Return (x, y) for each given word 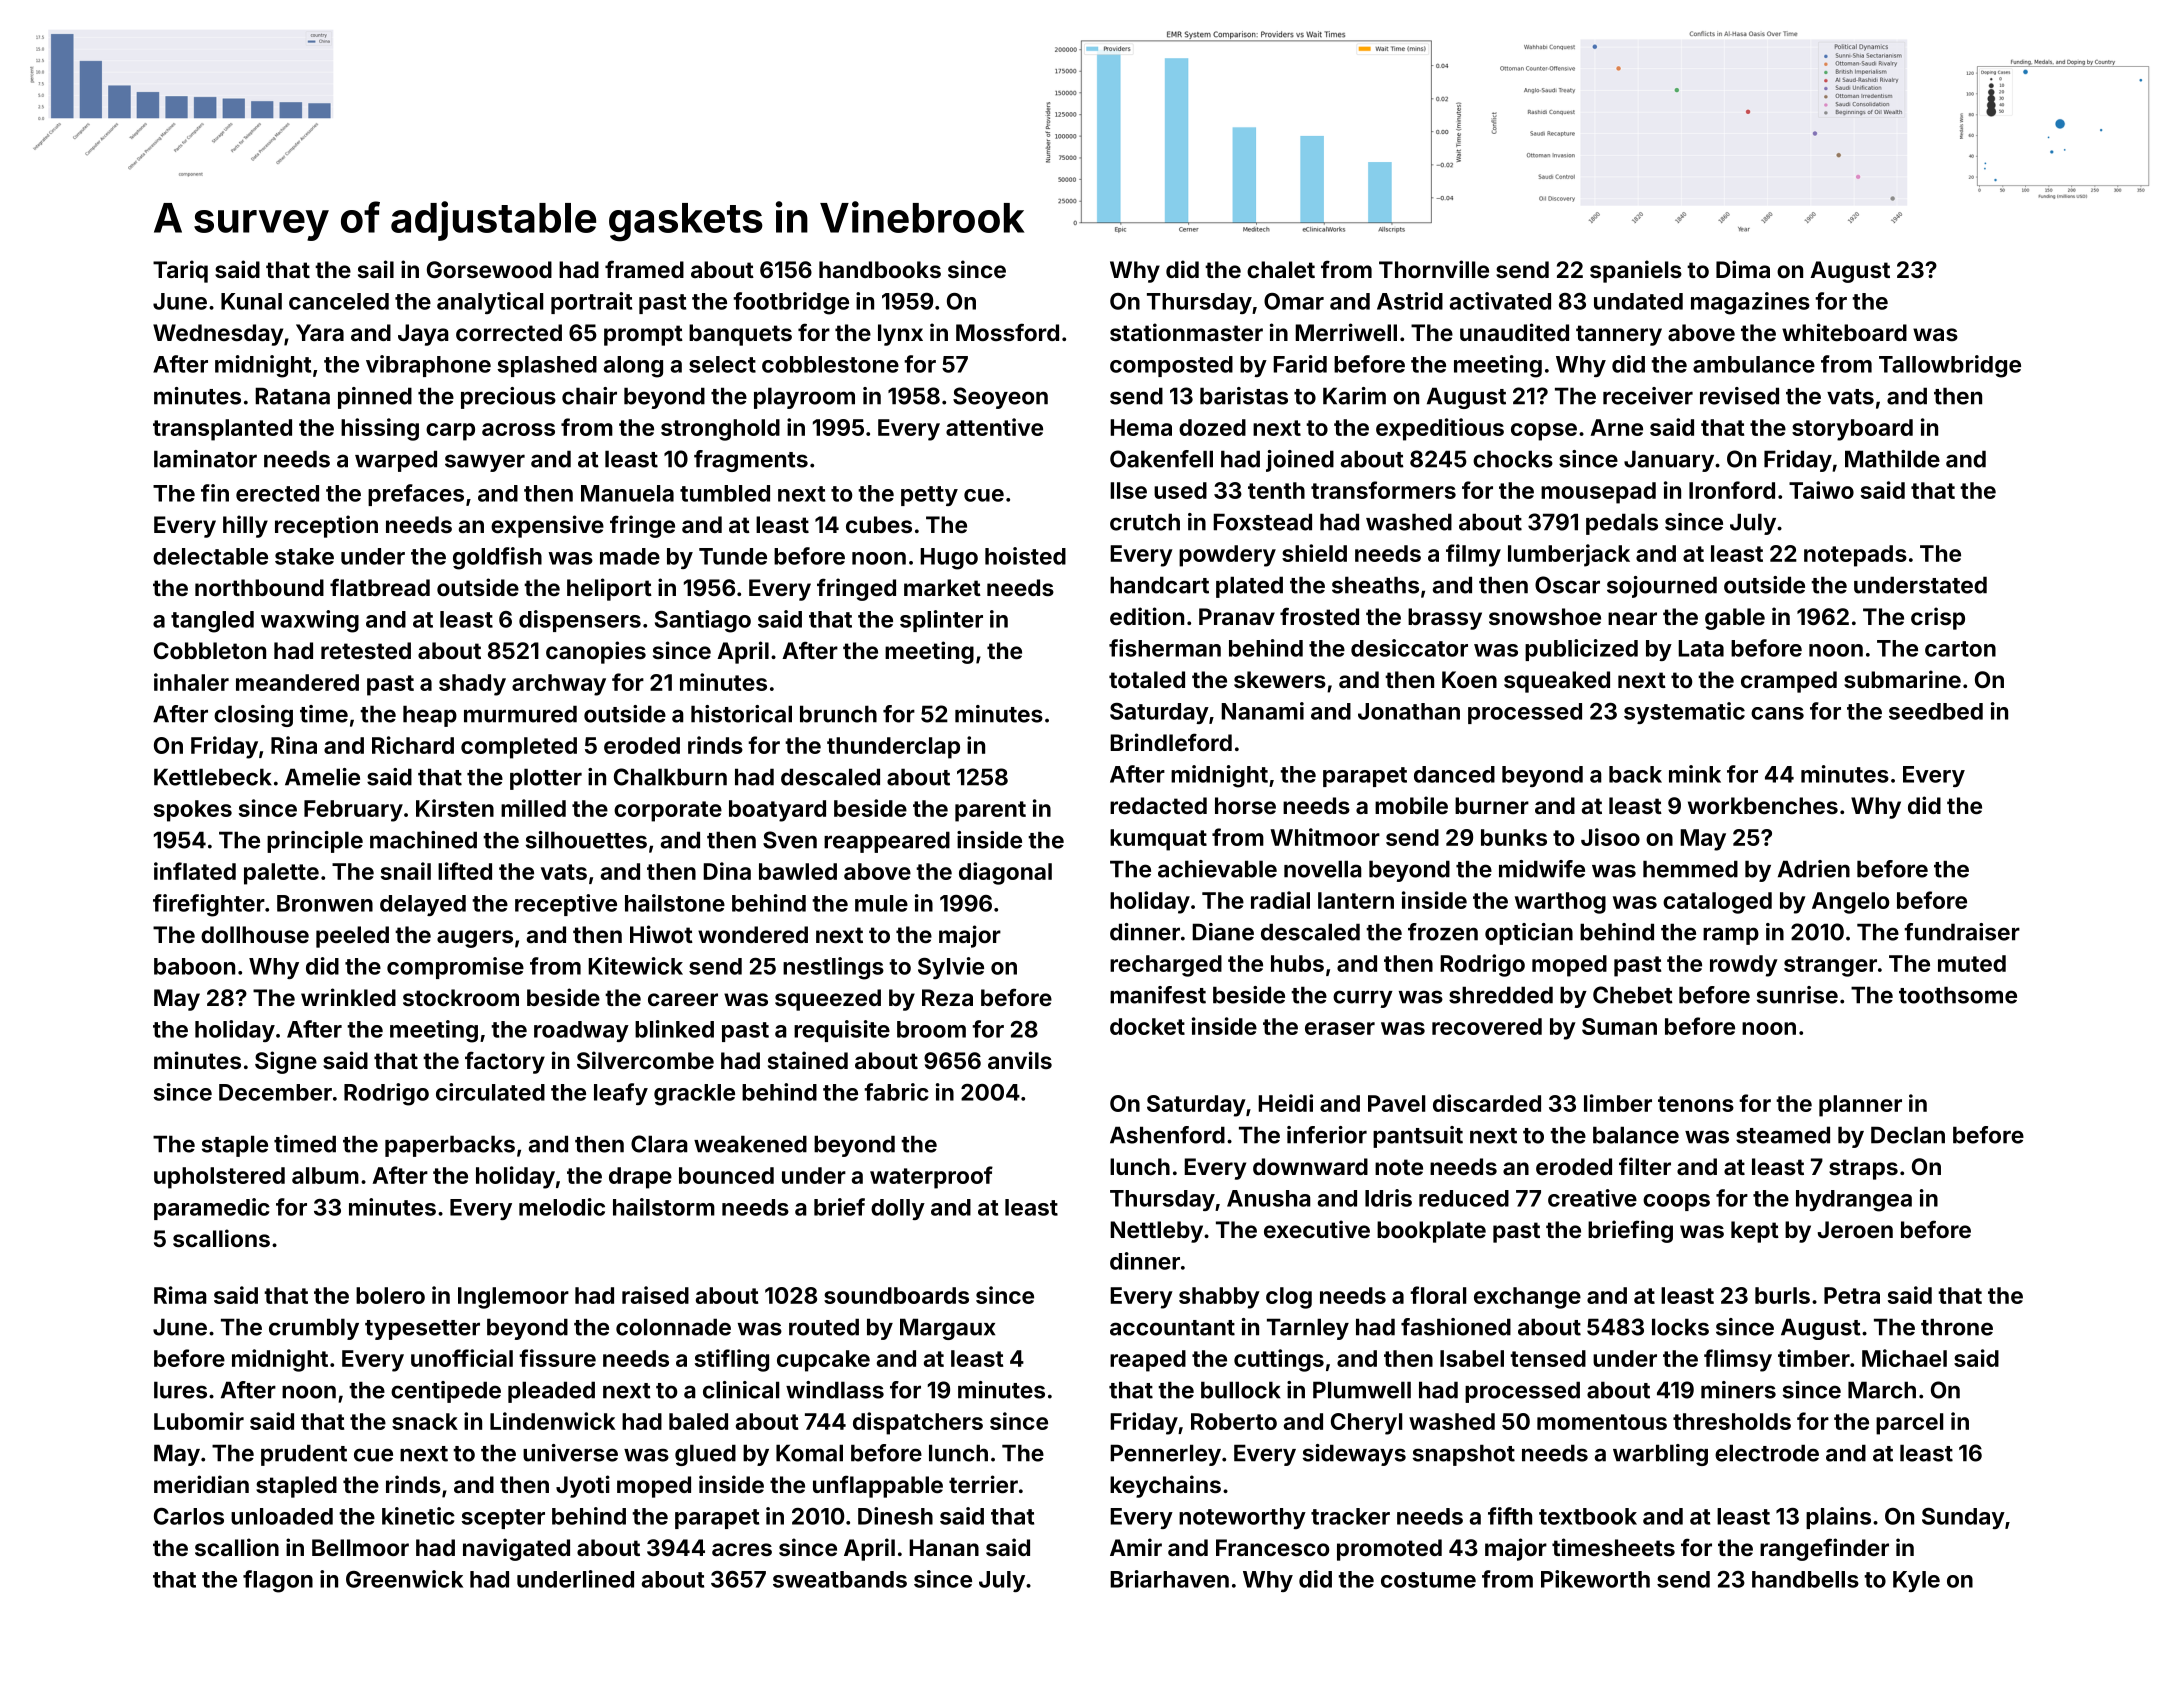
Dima (1743, 269)
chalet (1281, 269)
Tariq (180, 271)
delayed (423, 905)
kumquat (1158, 840)
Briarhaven (1169, 1579)
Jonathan (1409, 711)
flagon (278, 1581)
